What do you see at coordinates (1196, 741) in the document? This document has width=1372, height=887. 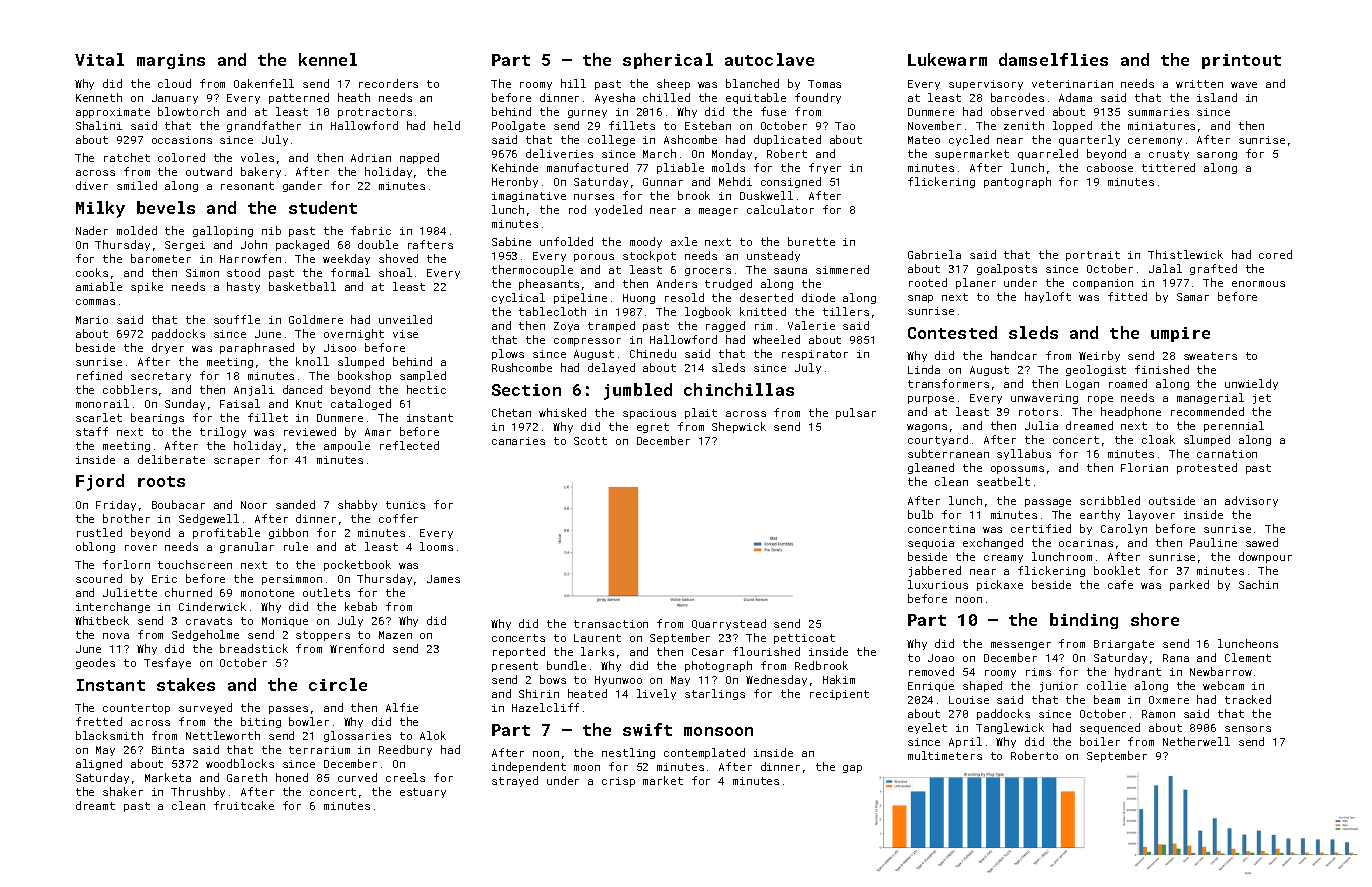 I see `Netherwell` at bounding box center [1196, 741].
